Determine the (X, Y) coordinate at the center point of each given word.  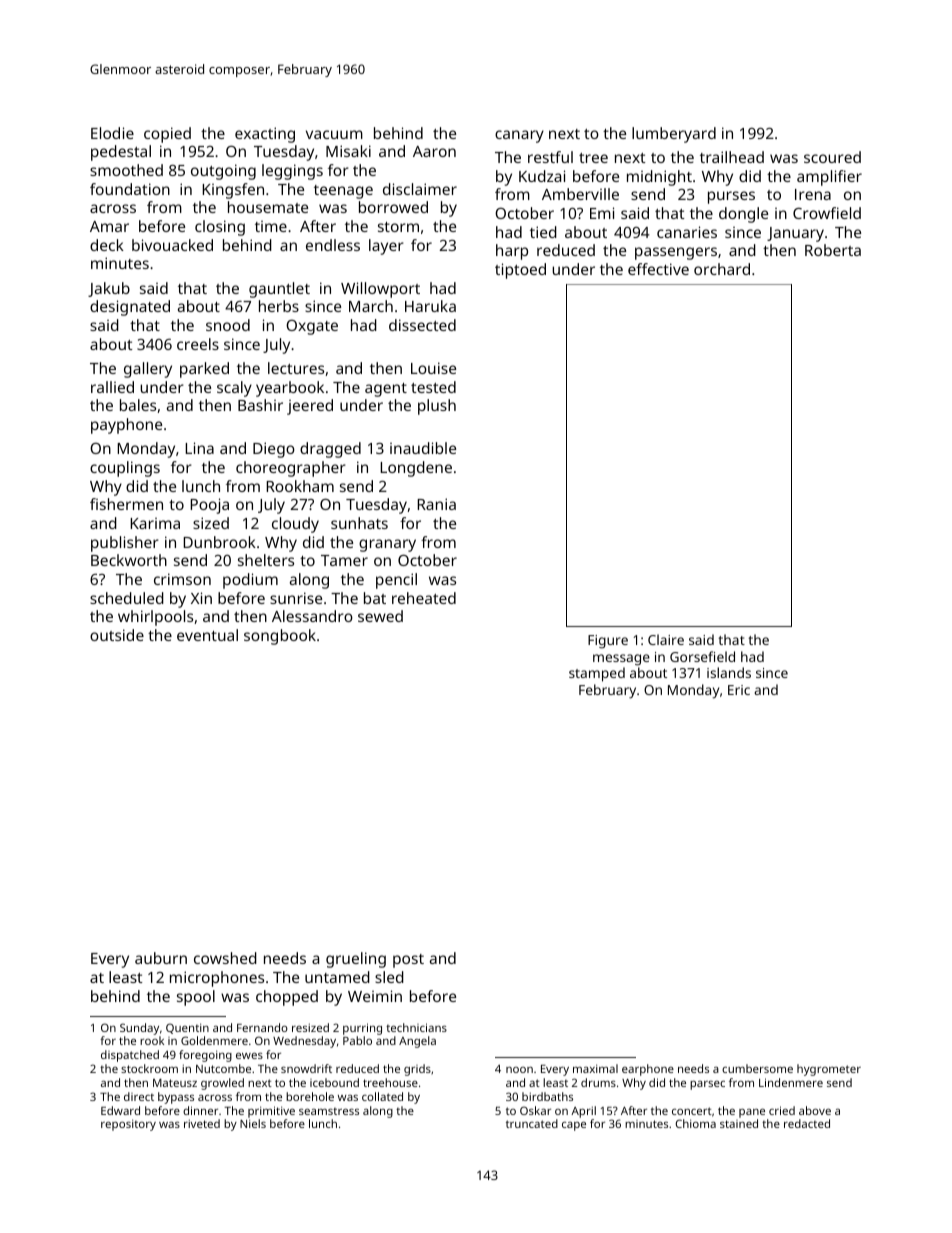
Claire (666, 639)
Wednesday (304, 1042)
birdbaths (547, 1096)
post (408, 961)
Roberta (833, 250)
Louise (433, 368)
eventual (207, 635)
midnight (659, 178)
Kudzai (542, 176)
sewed (380, 616)
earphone (648, 1070)
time (271, 226)
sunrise (296, 598)
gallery (148, 370)
